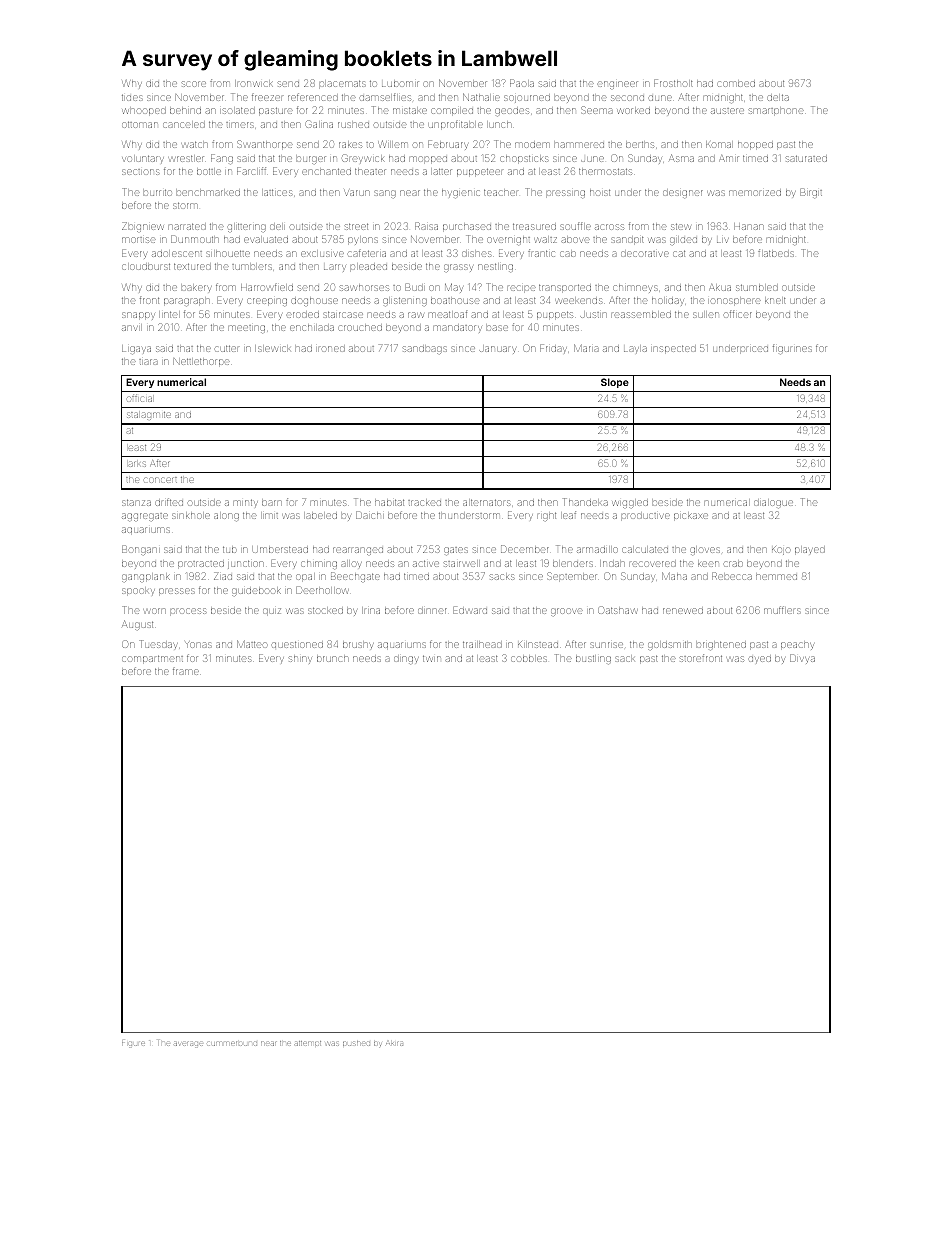  I want to click on score, so click(194, 84).
